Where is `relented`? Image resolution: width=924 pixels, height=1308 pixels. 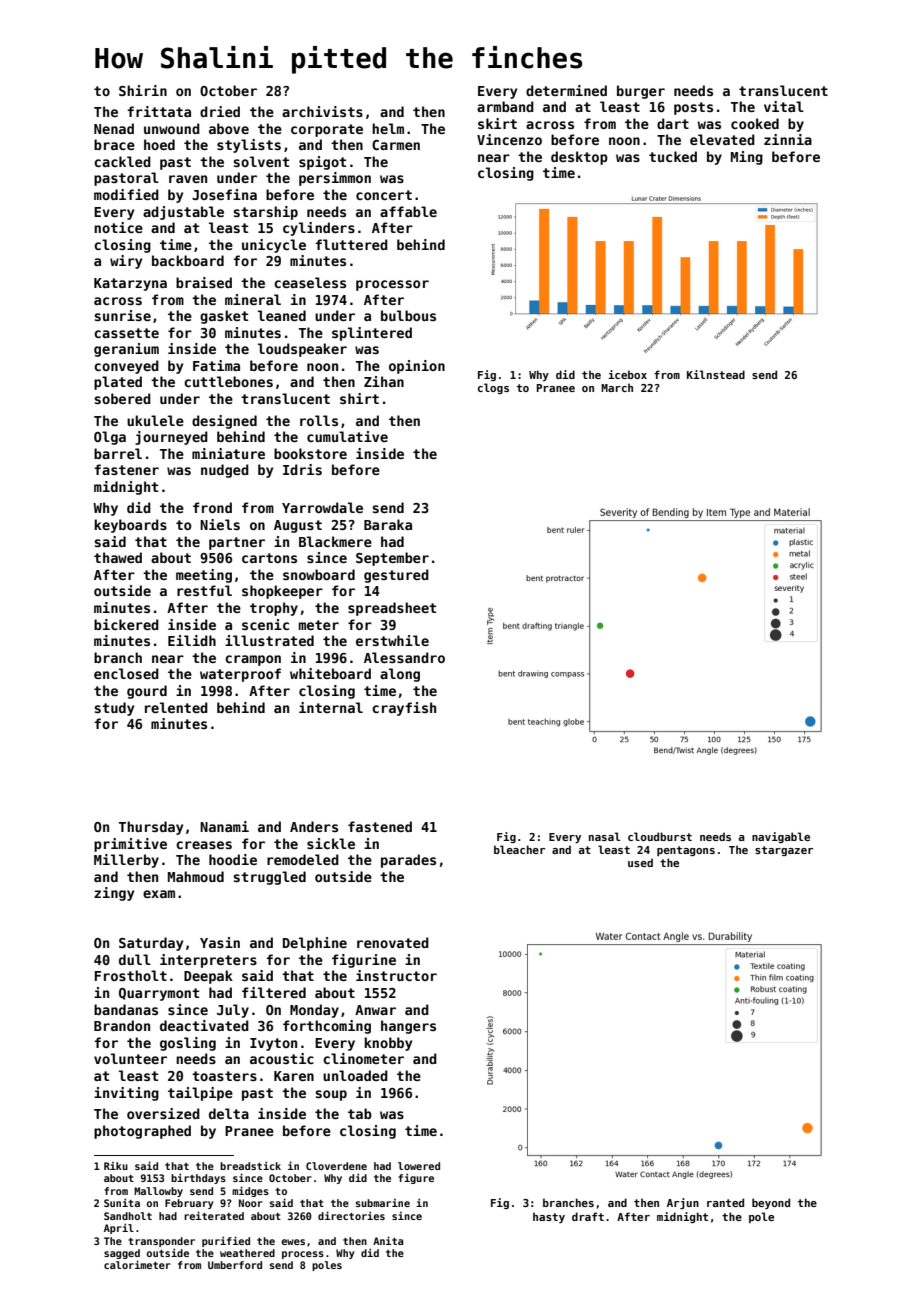 relented is located at coordinates (176, 707).
